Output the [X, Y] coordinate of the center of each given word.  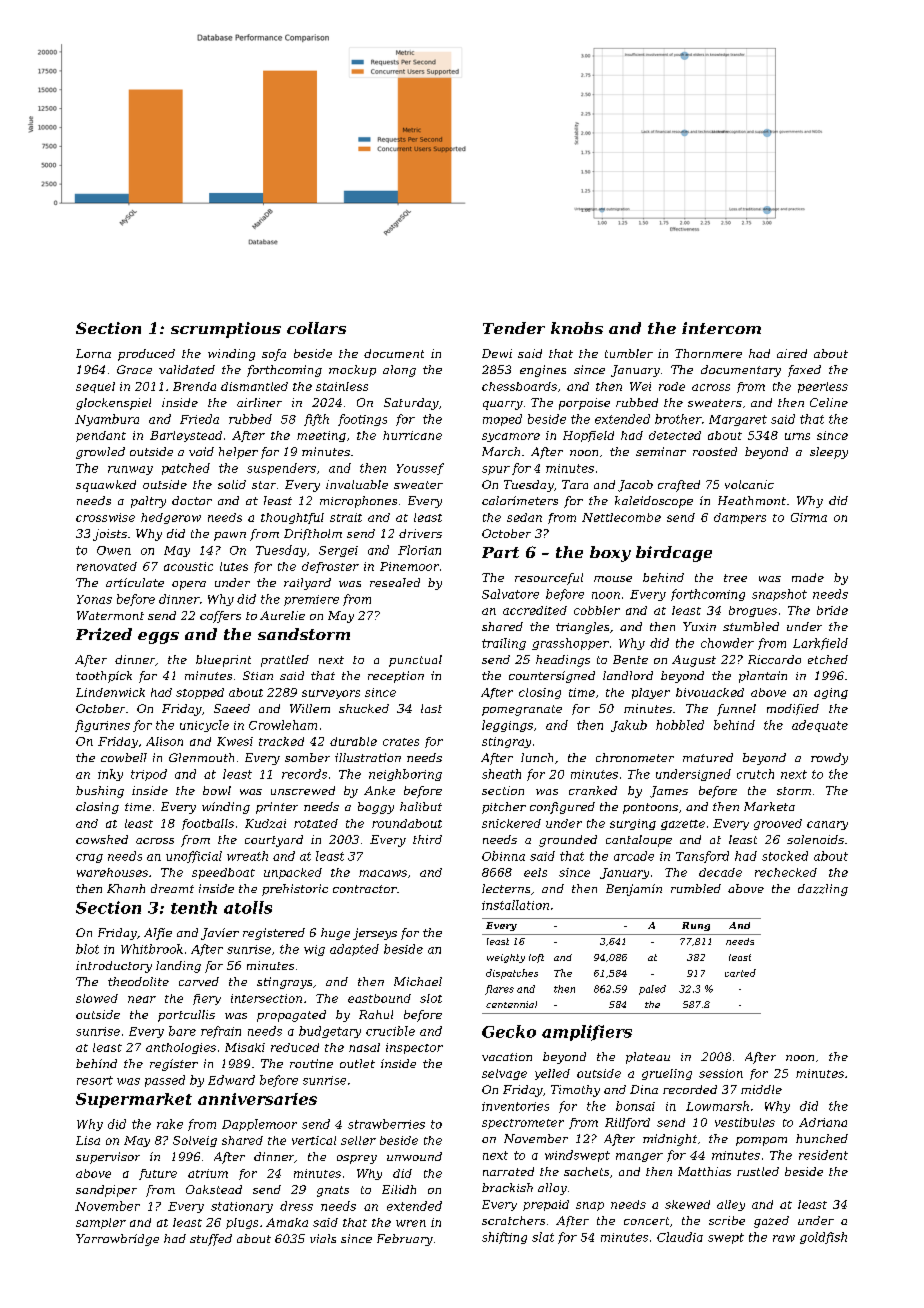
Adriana [823, 1122]
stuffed [211, 1240]
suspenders [281, 469]
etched [828, 659]
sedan [524, 517]
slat [543, 1237]
